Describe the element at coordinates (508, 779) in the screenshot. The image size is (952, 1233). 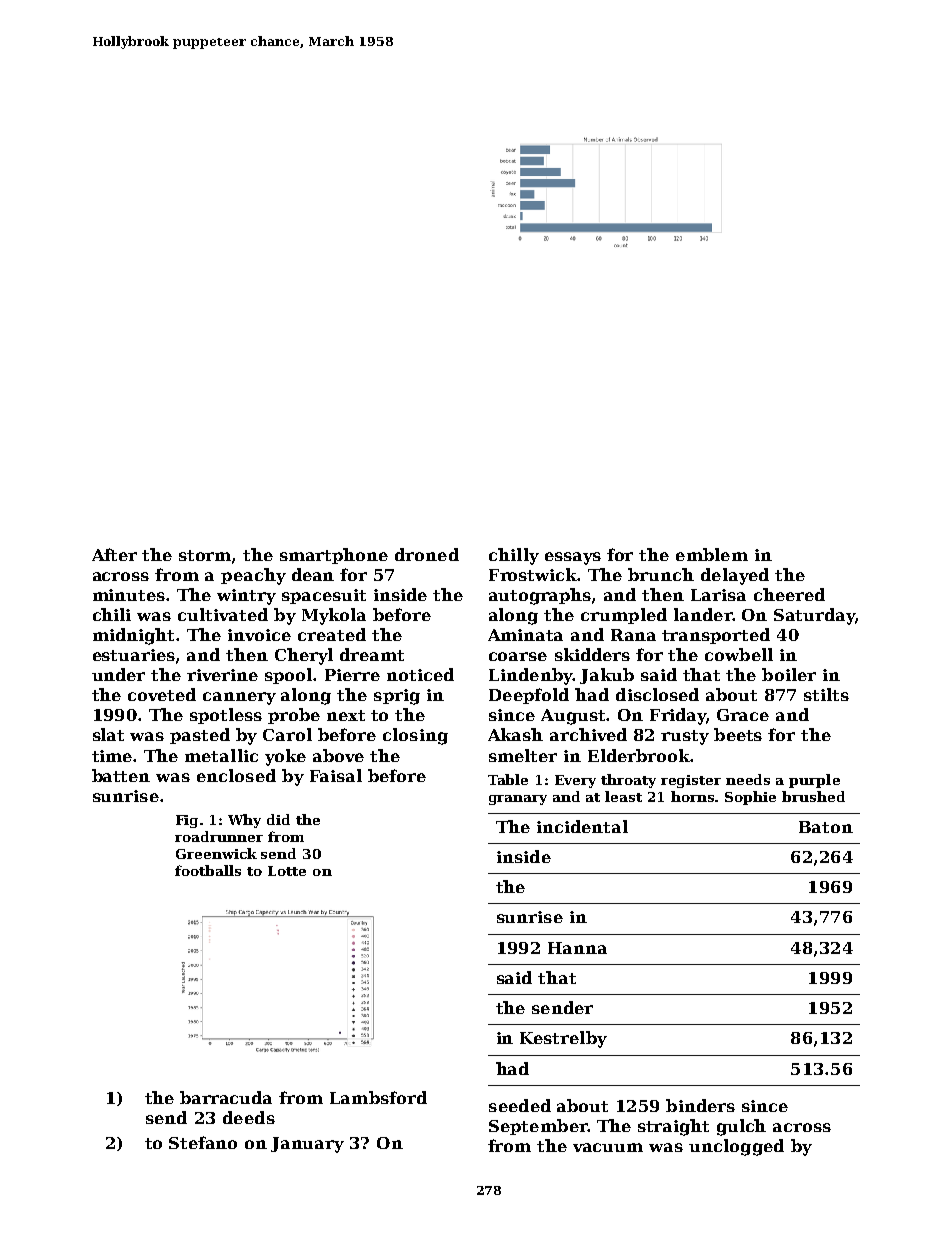
I see `Table` at that location.
